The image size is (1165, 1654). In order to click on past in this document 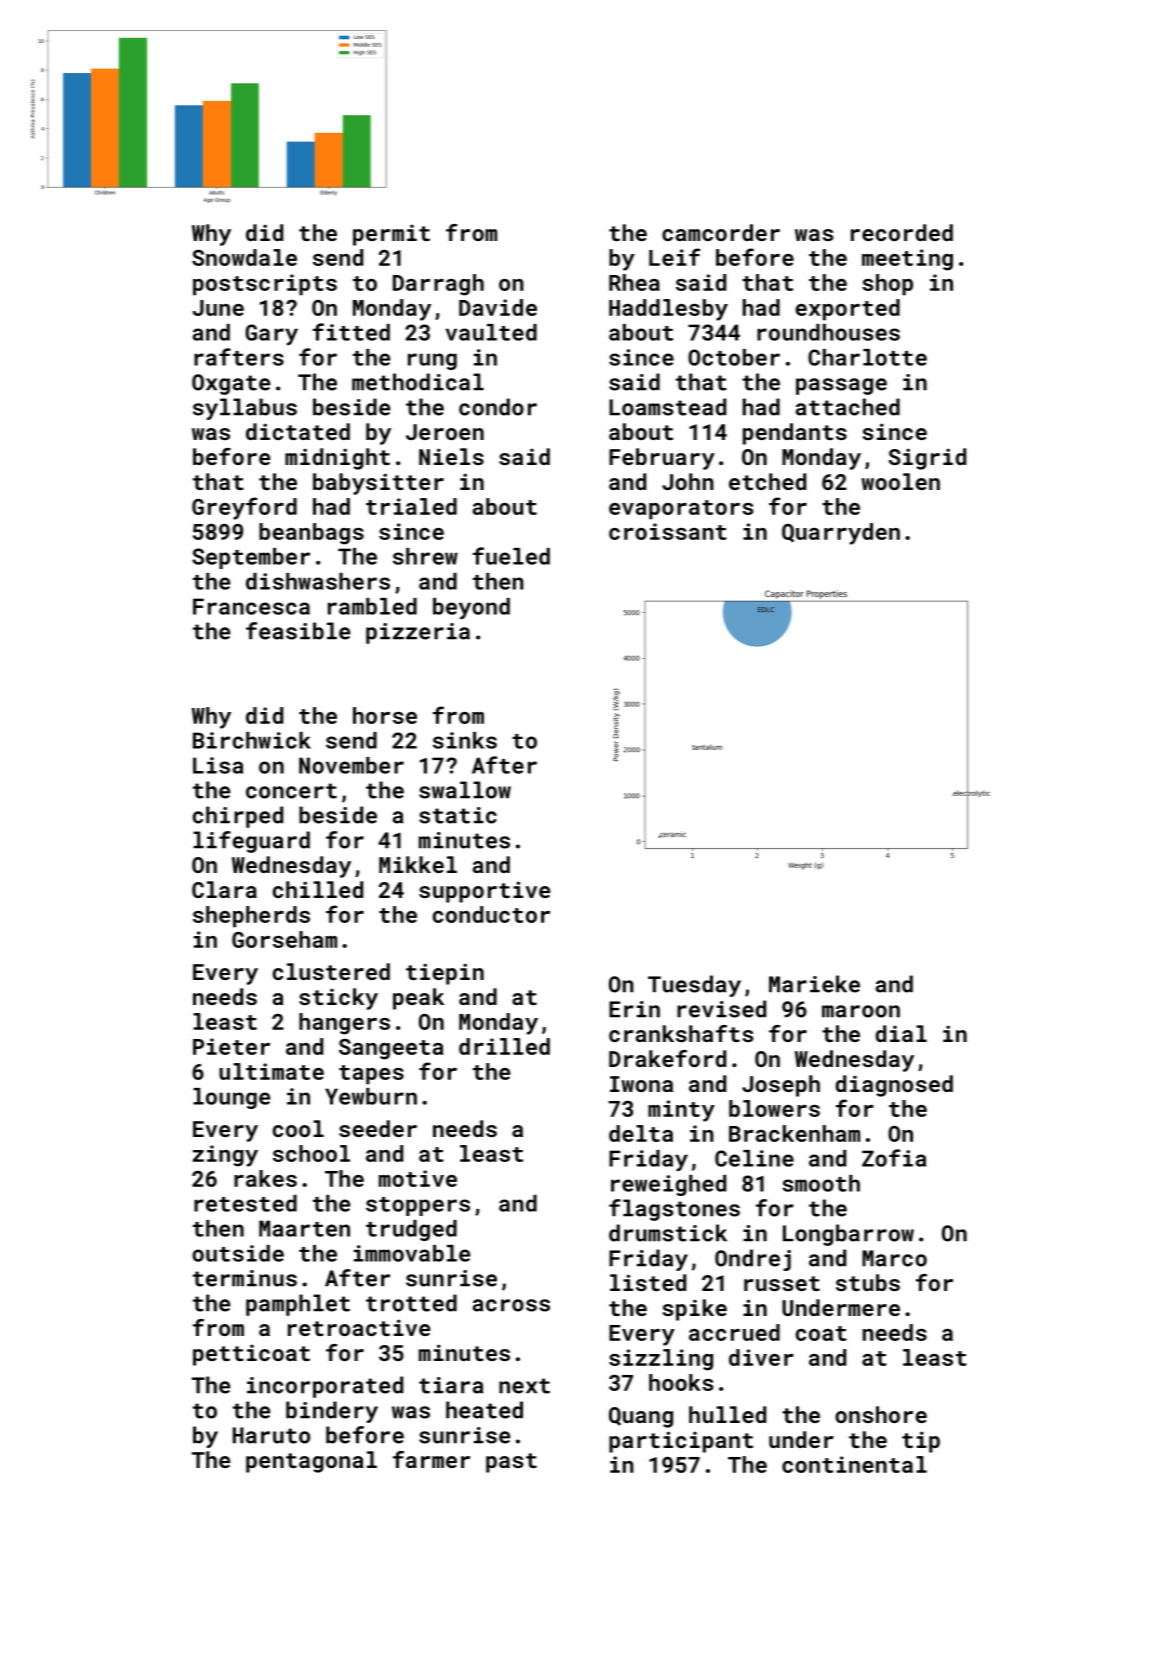, I will do `click(511, 1463)`.
